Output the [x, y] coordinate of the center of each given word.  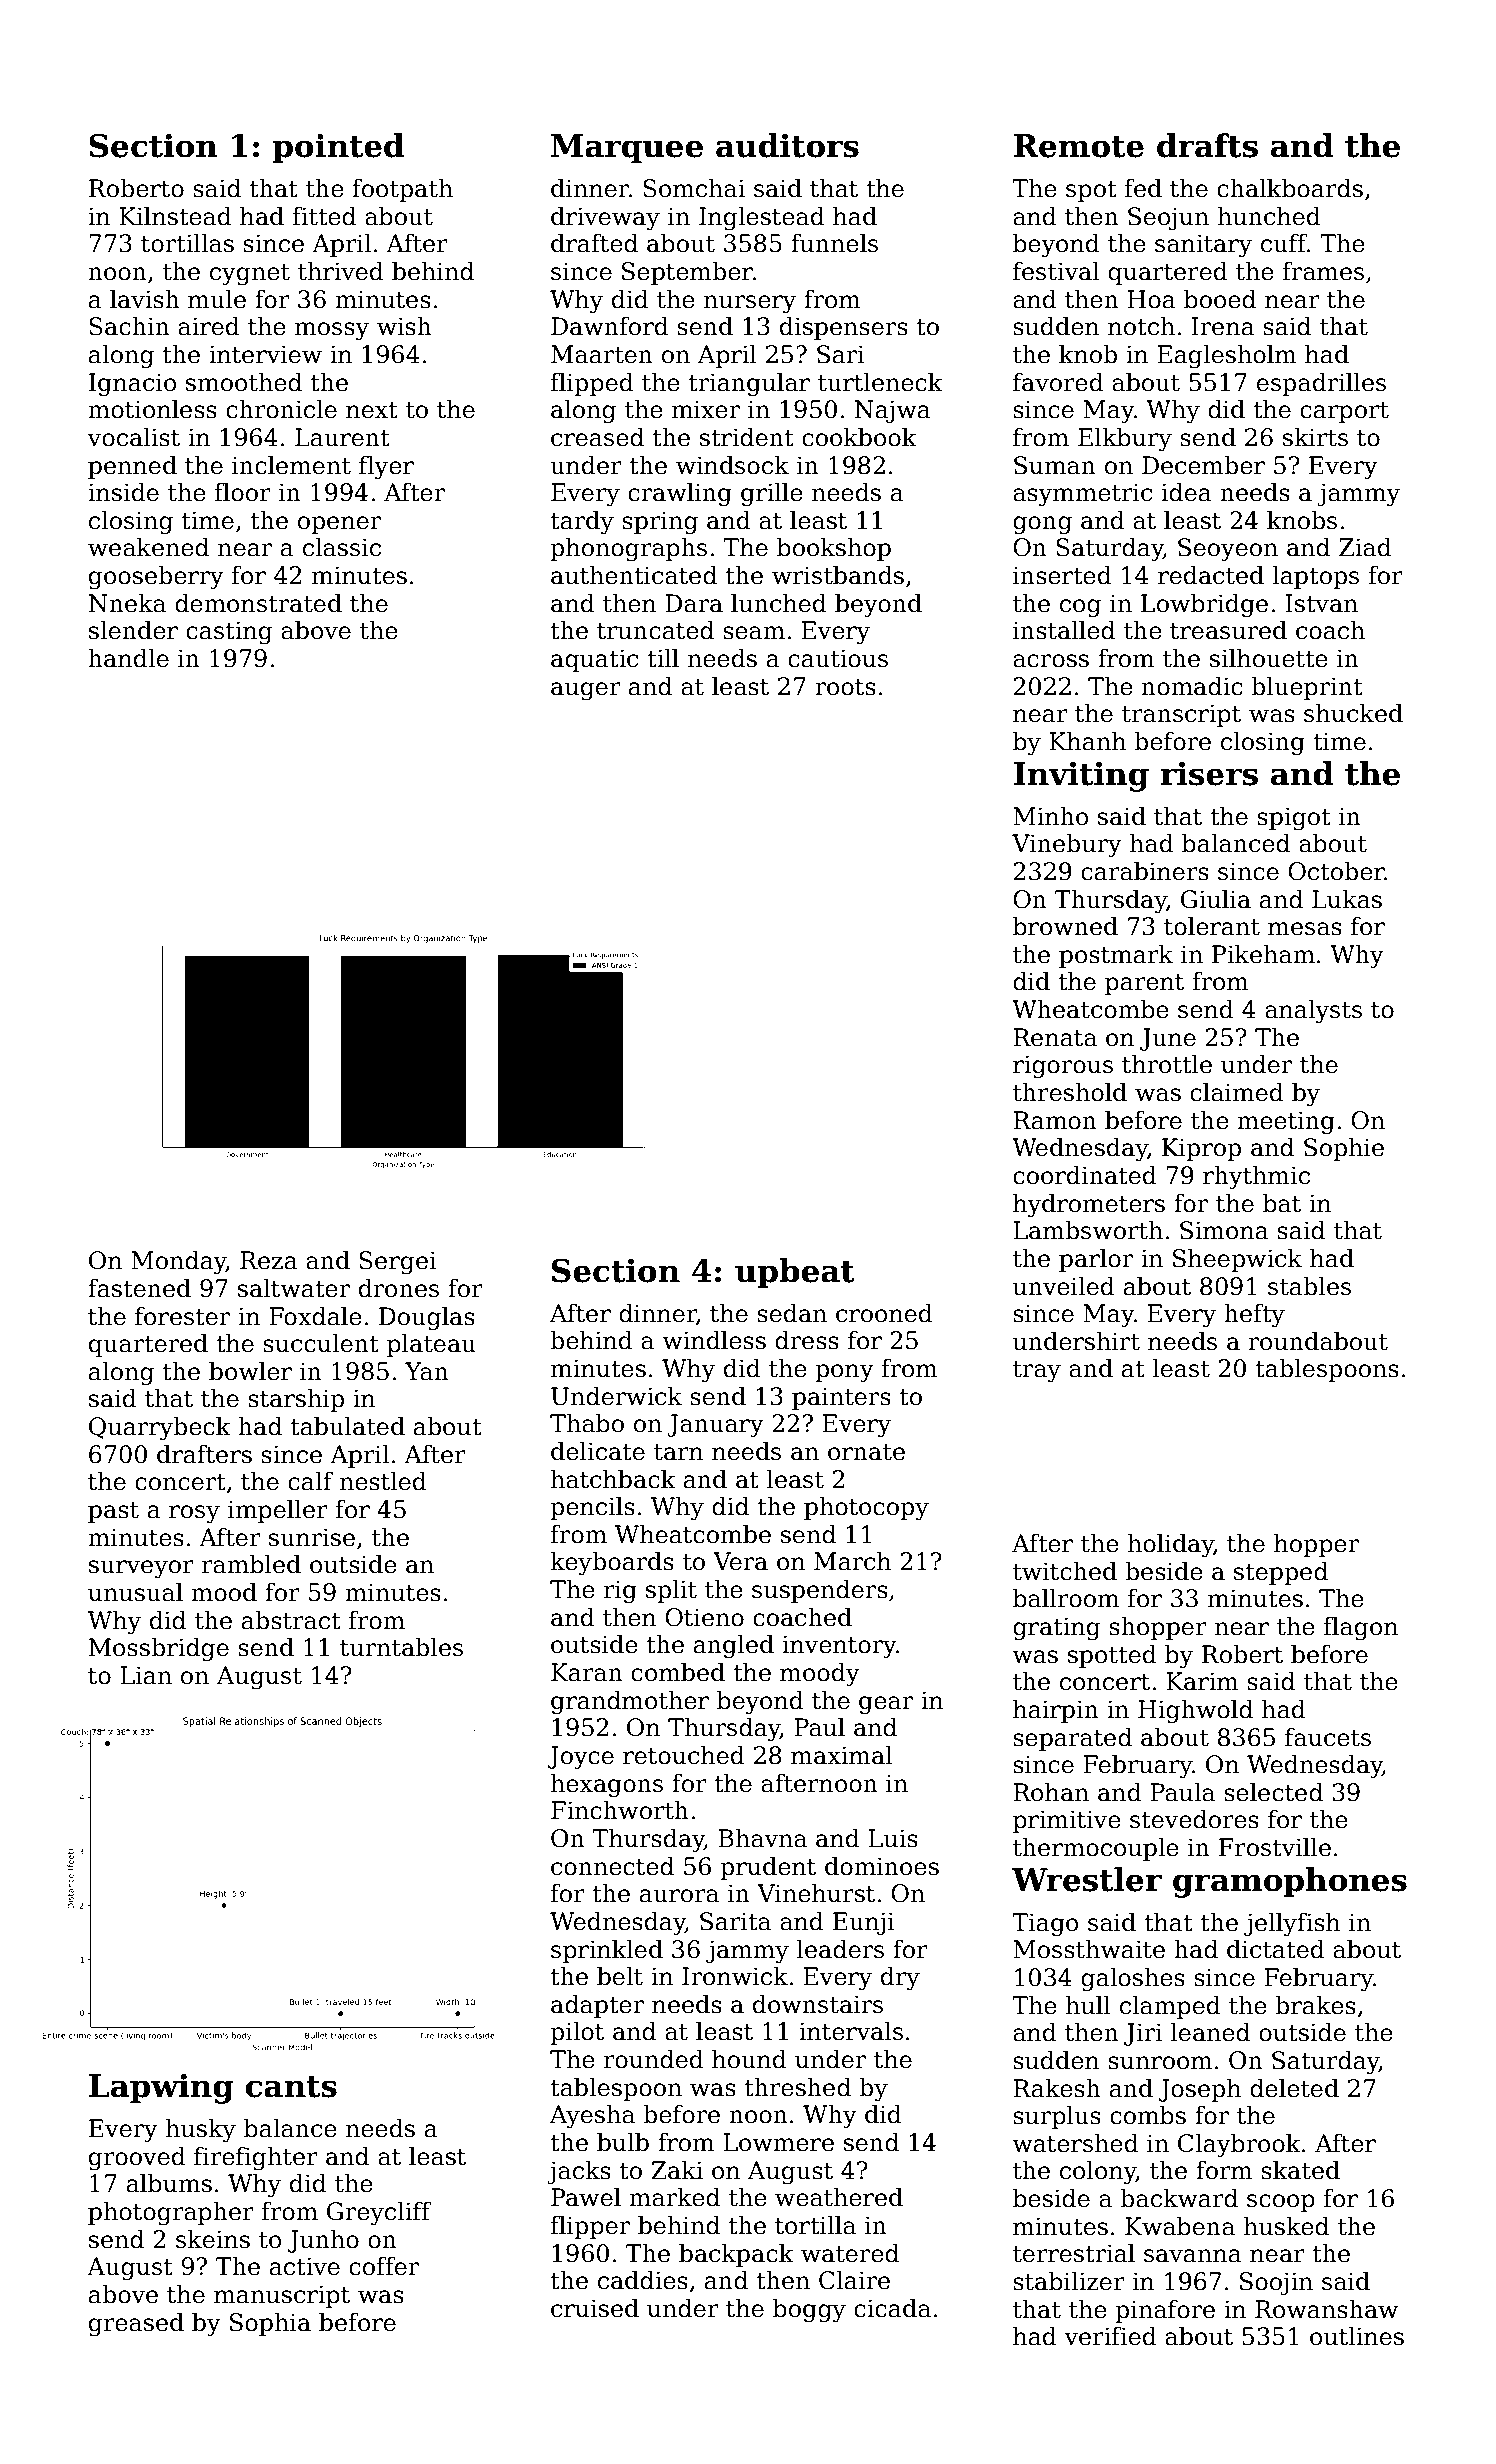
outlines [1357, 2336]
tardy [582, 522]
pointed [338, 148]
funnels [834, 243]
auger [586, 691]
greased [136, 2324]
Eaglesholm [1227, 356]
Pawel [586, 2197]
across [1051, 661]
